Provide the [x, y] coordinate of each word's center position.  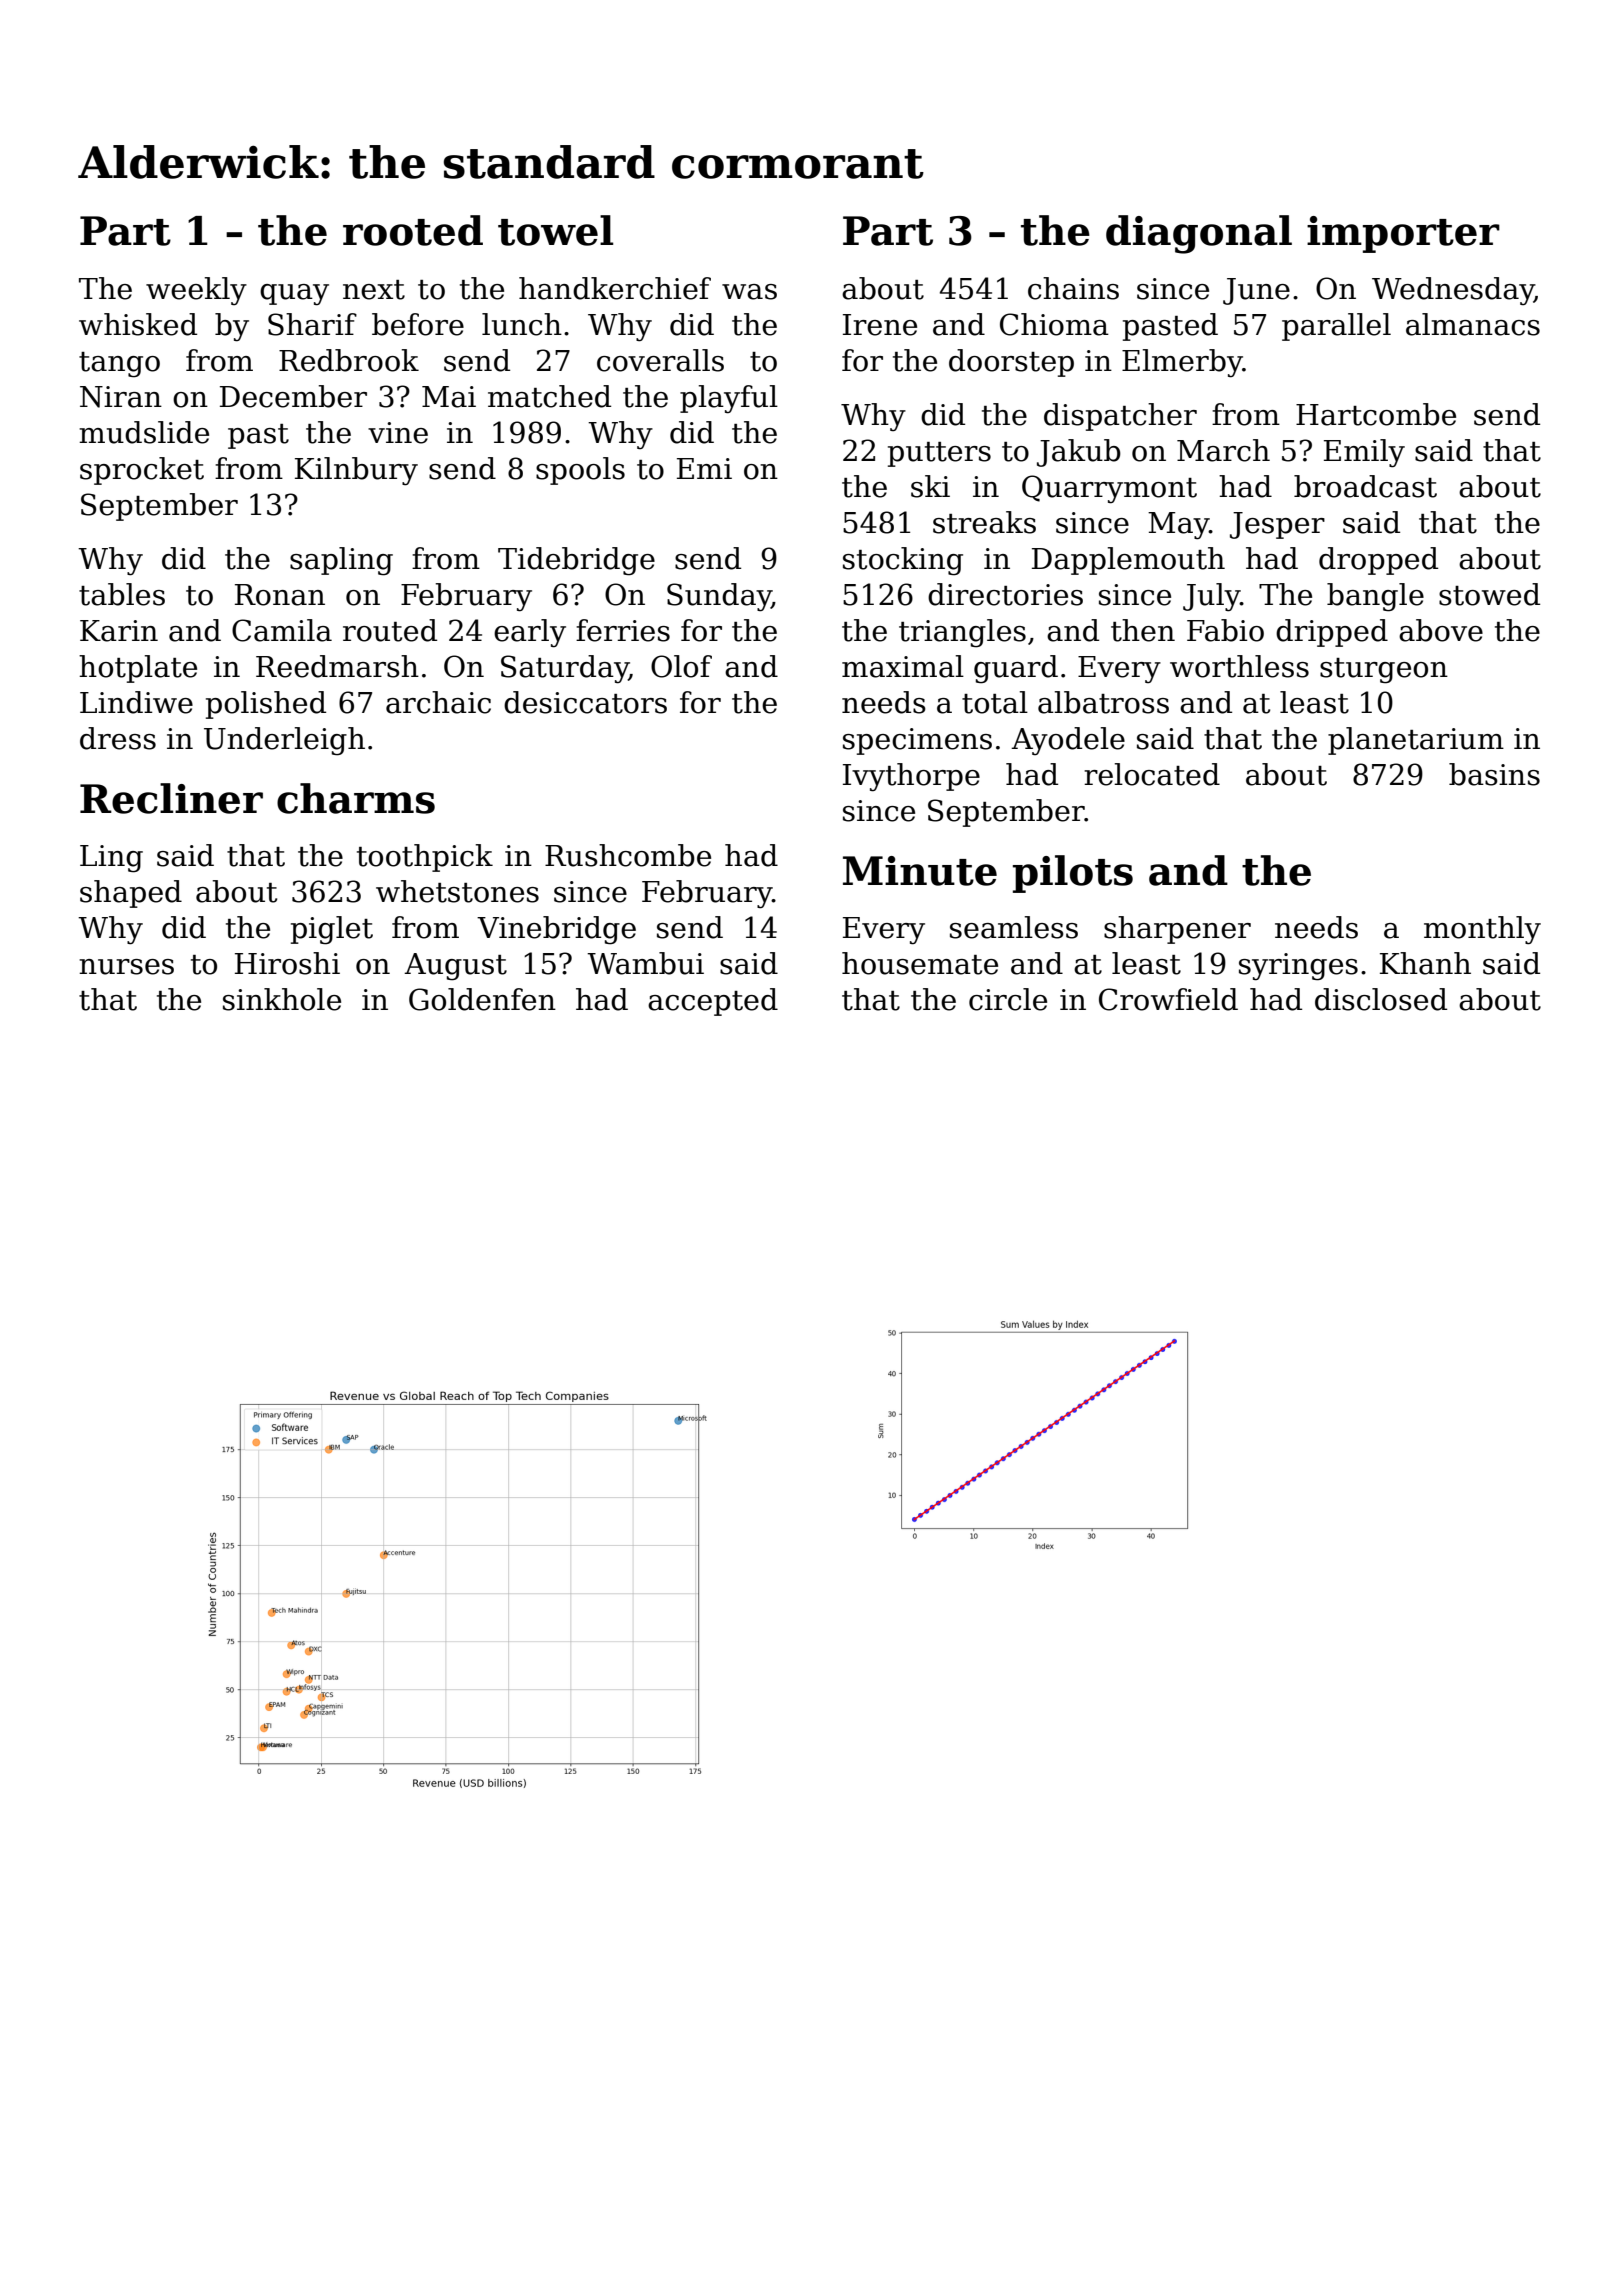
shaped [131, 894]
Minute [920, 871]
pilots [1073, 874]
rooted [413, 230]
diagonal [1199, 234]
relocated [1152, 774]
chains [1073, 288]
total [995, 702]
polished [266, 705]
